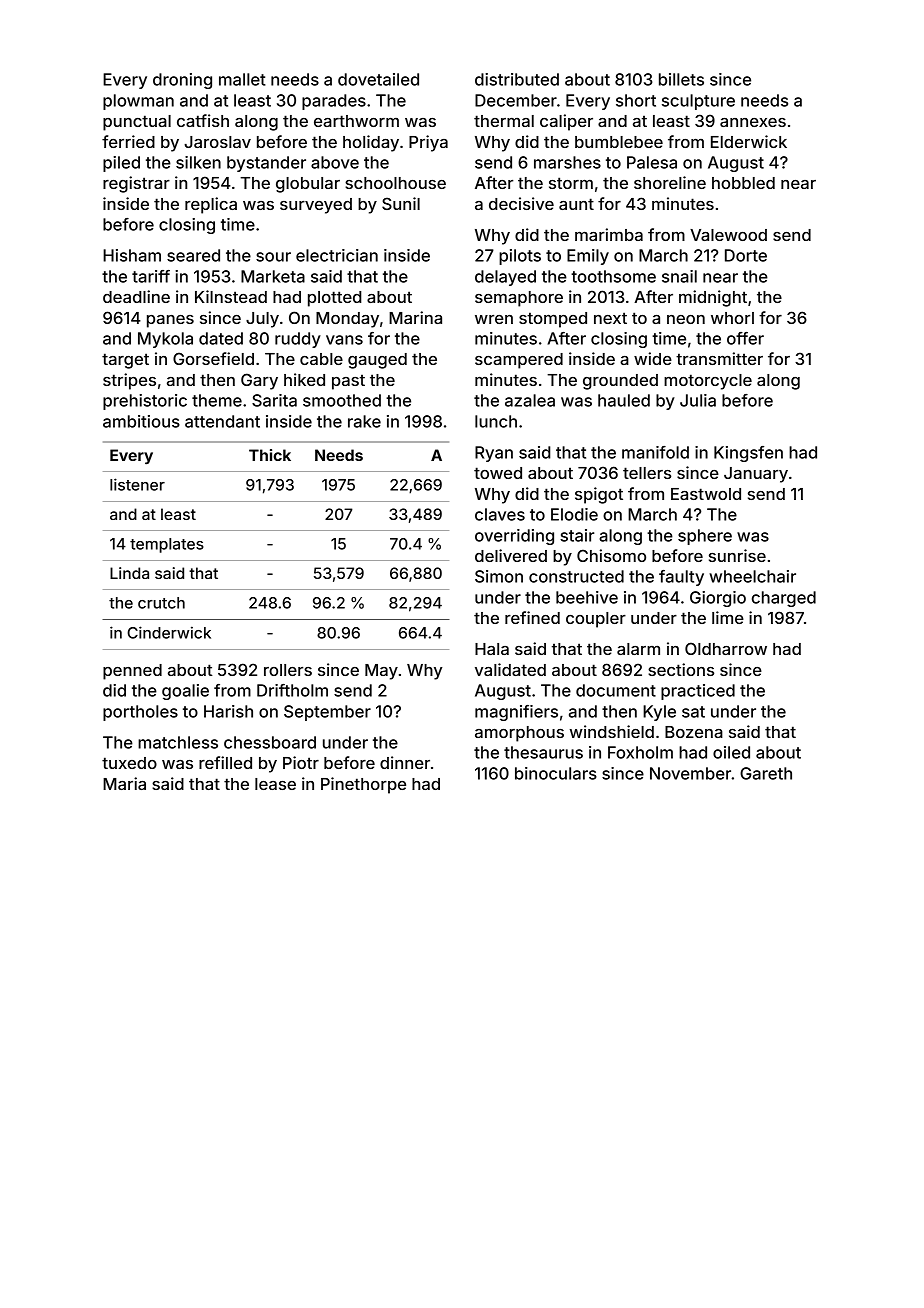 This screenshot has height=1308, width=924. What do you see at coordinates (169, 632) in the screenshot?
I see `Cinderwick` at bounding box center [169, 632].
